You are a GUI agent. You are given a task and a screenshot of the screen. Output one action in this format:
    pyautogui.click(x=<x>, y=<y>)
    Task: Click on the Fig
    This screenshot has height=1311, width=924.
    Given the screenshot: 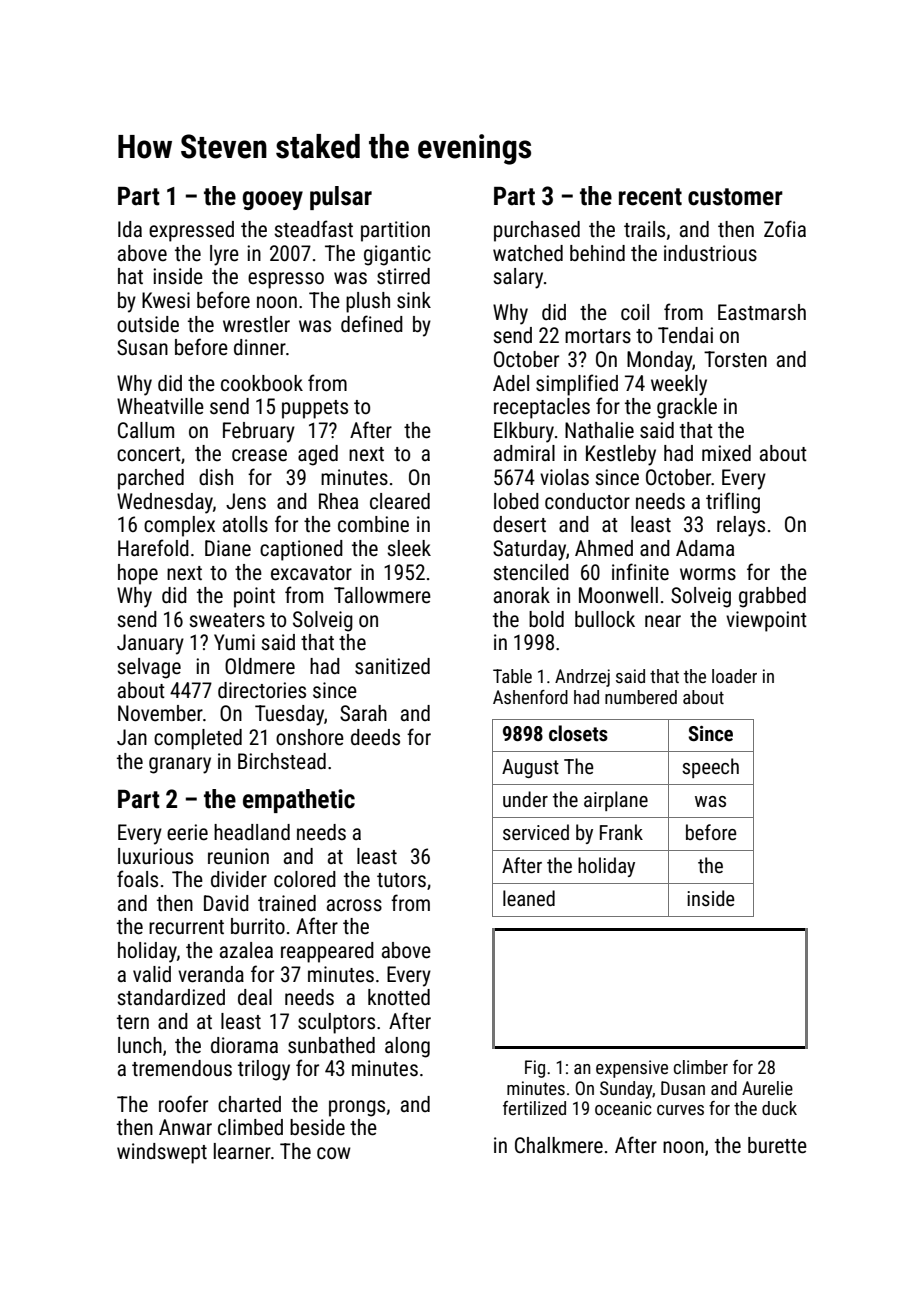 What is the action you would take?
    pyautogui.click(x=535, y=1069)
